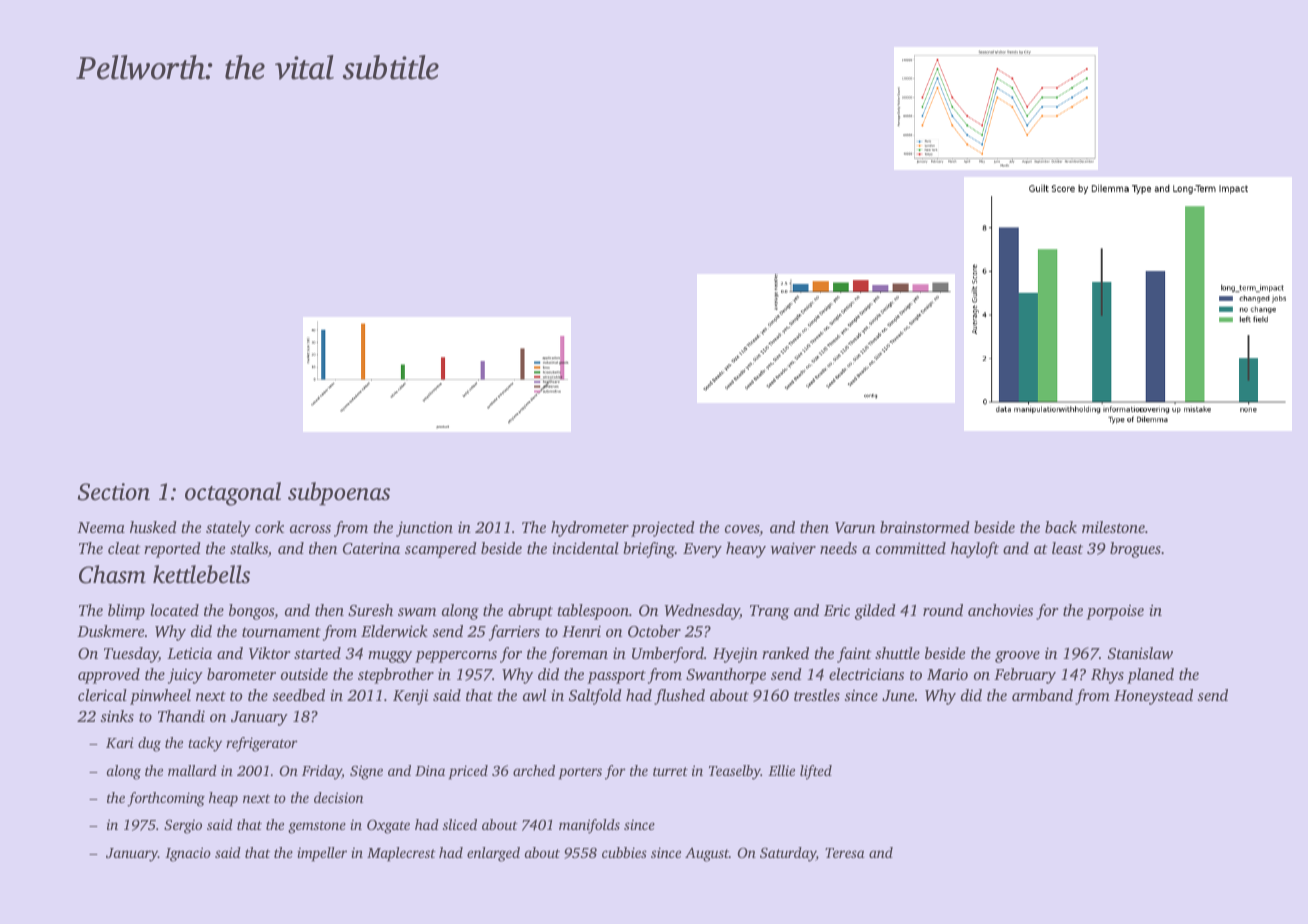 The height and width of the image is (924, 1308). I want to click on tournament, so click(281, 632).
